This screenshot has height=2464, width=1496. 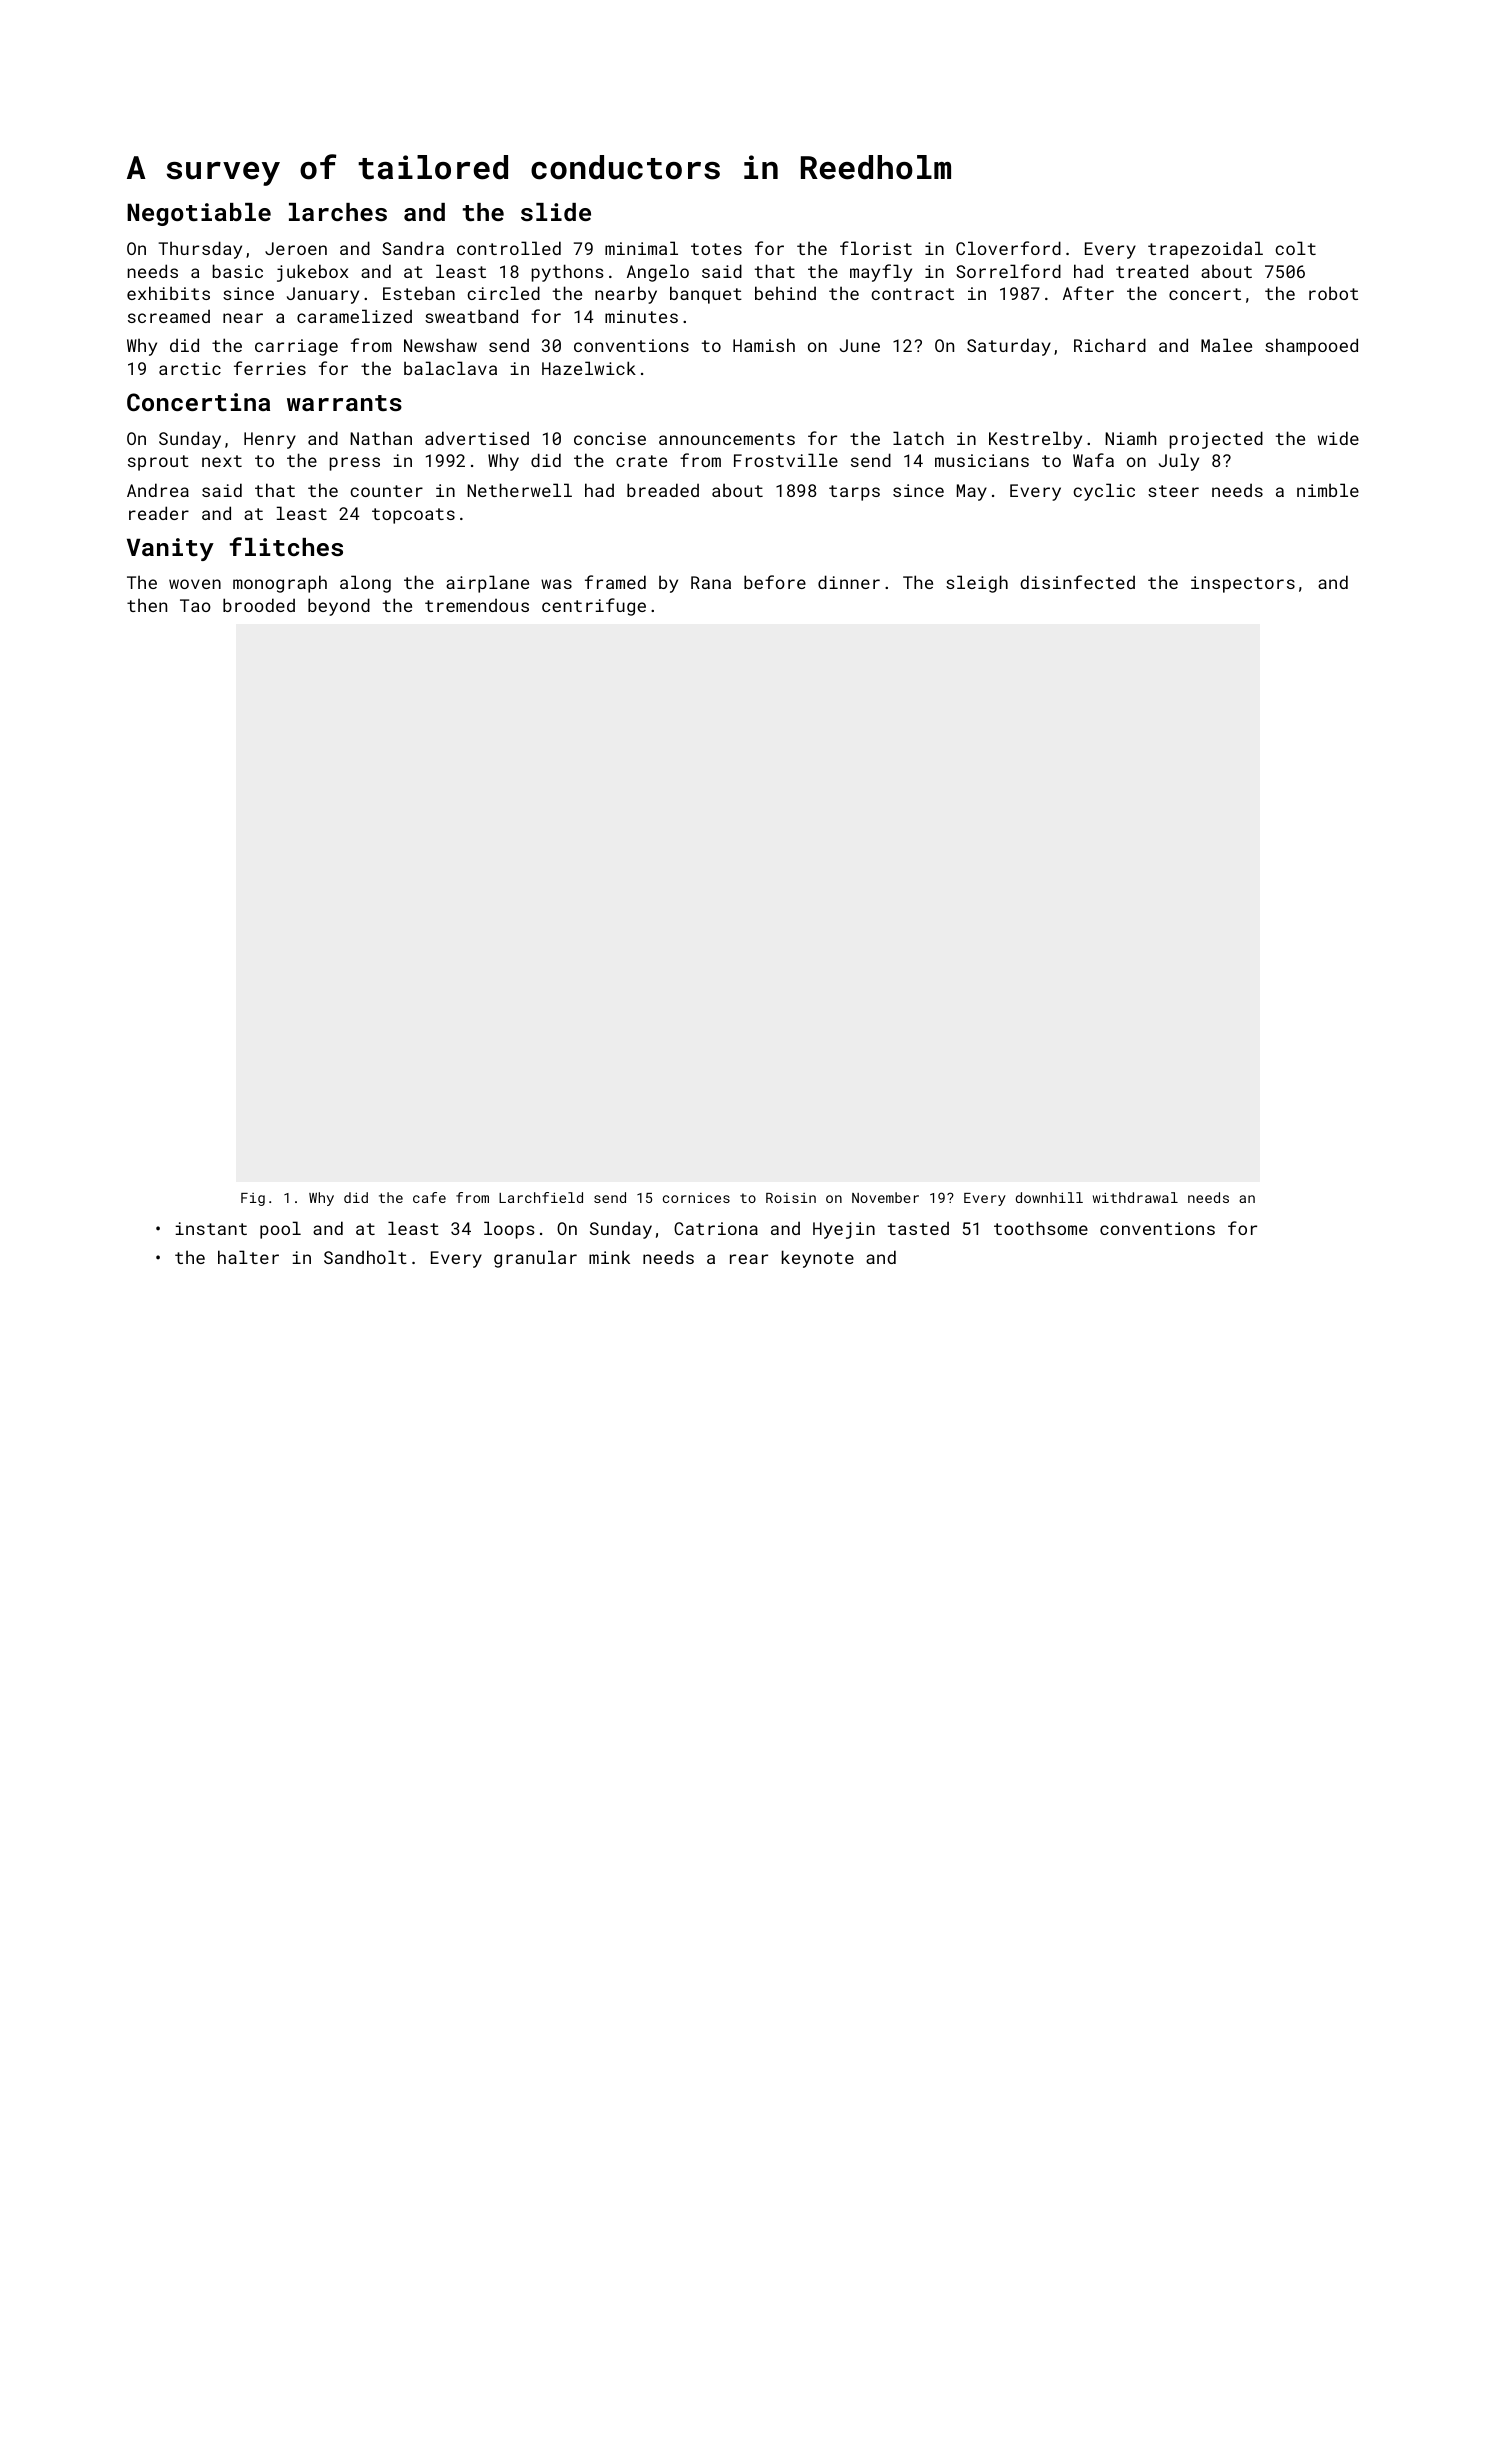 What do you see at coordinates (881, 273) in the screenshot?
I see `mayfly` at bounding box center [881, 273].
